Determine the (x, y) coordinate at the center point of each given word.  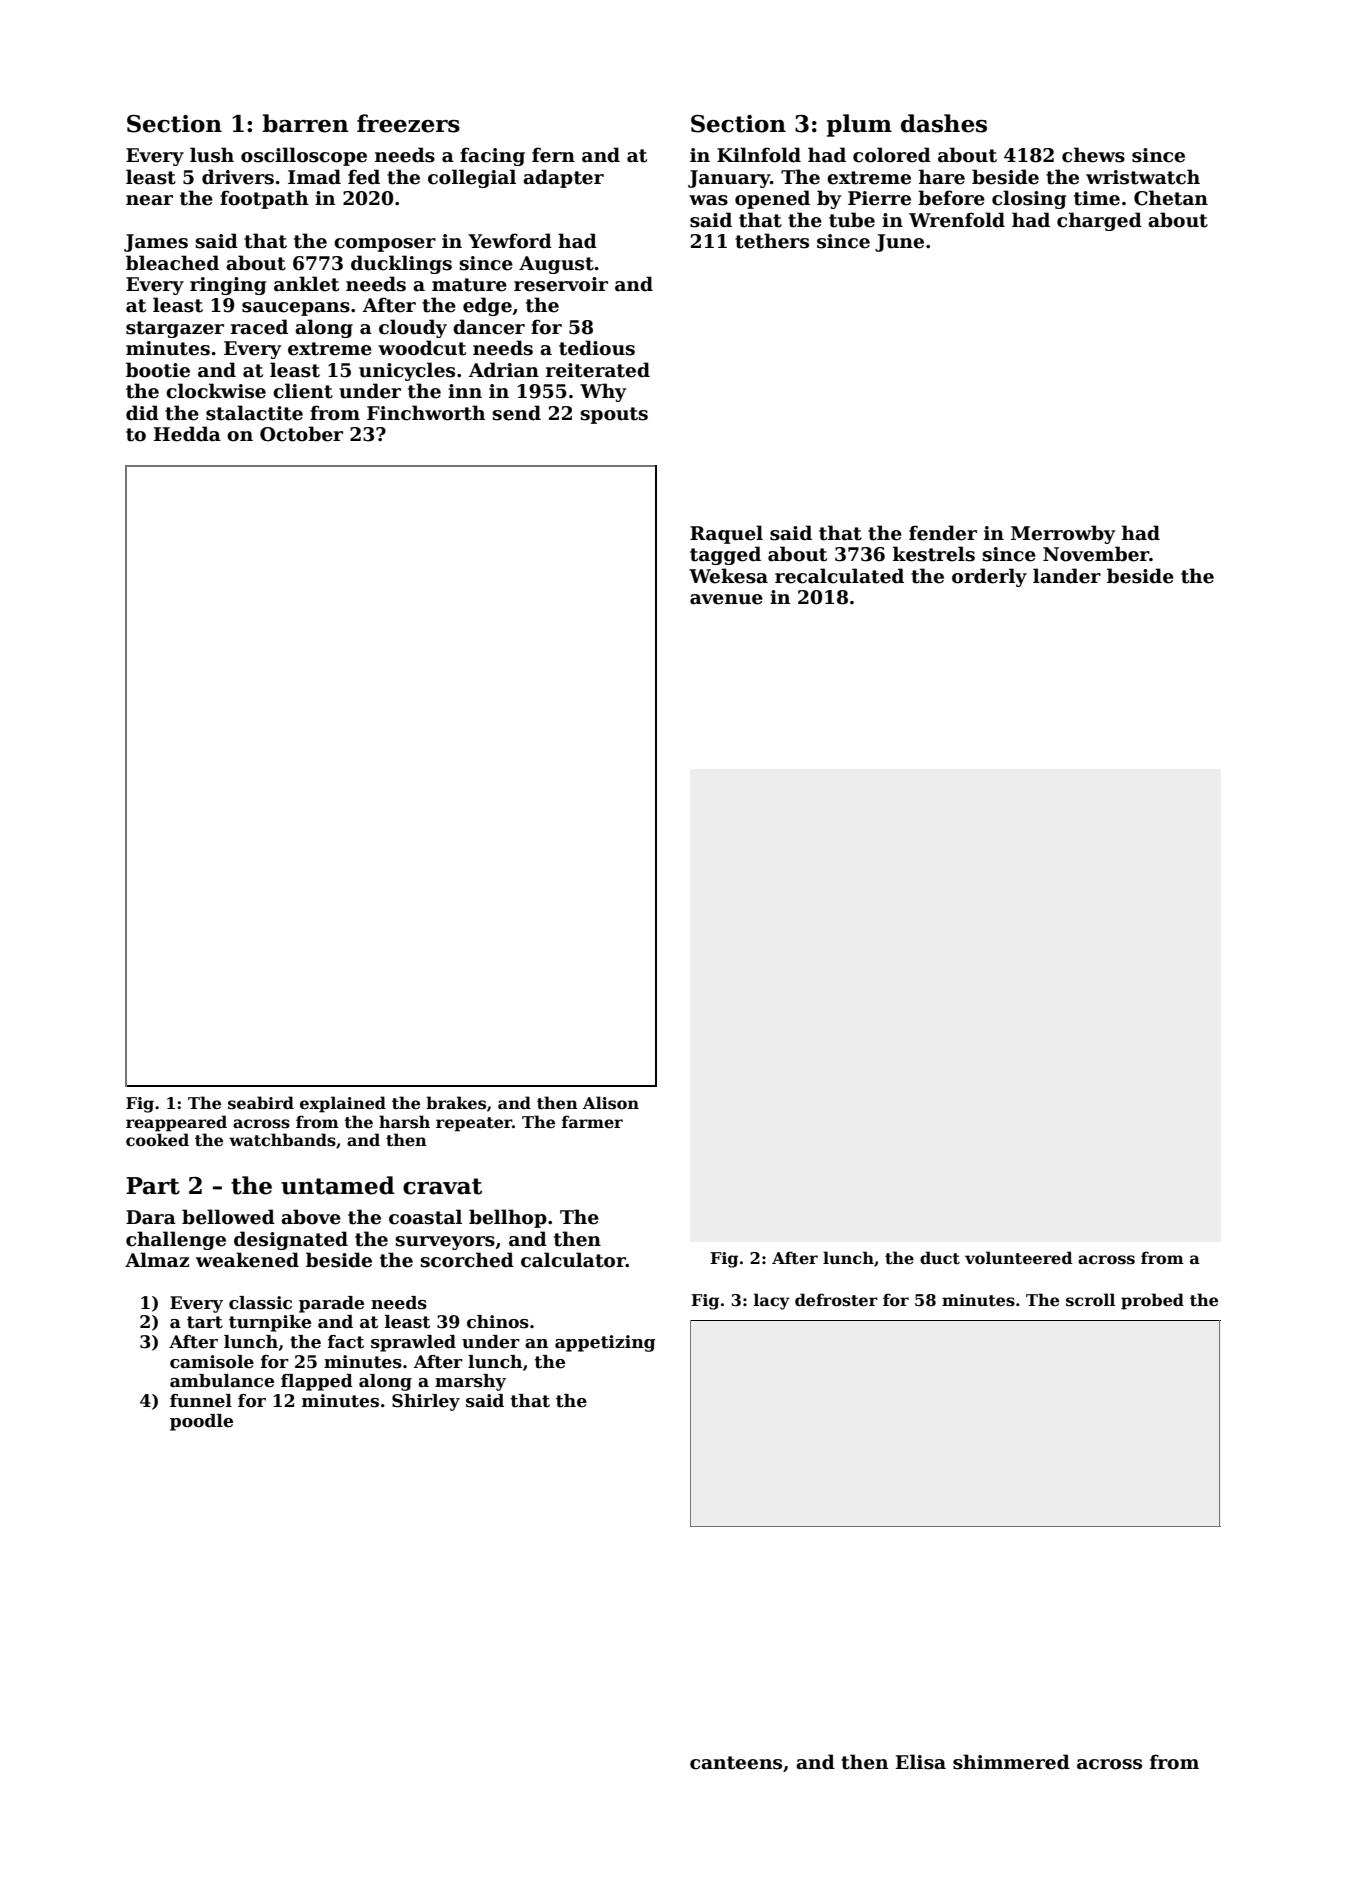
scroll (1090, 1300)
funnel (201, 1401)
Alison (611, 1103)
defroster (836, 1300)
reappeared (176, 1123)
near (149, 200)
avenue (726, 599)
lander (1067, 576)
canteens (736, 1763)
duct (940, 1258)
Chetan (1171, 198)
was (708, 200)
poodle (201, 1422)
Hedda (187, 434)
